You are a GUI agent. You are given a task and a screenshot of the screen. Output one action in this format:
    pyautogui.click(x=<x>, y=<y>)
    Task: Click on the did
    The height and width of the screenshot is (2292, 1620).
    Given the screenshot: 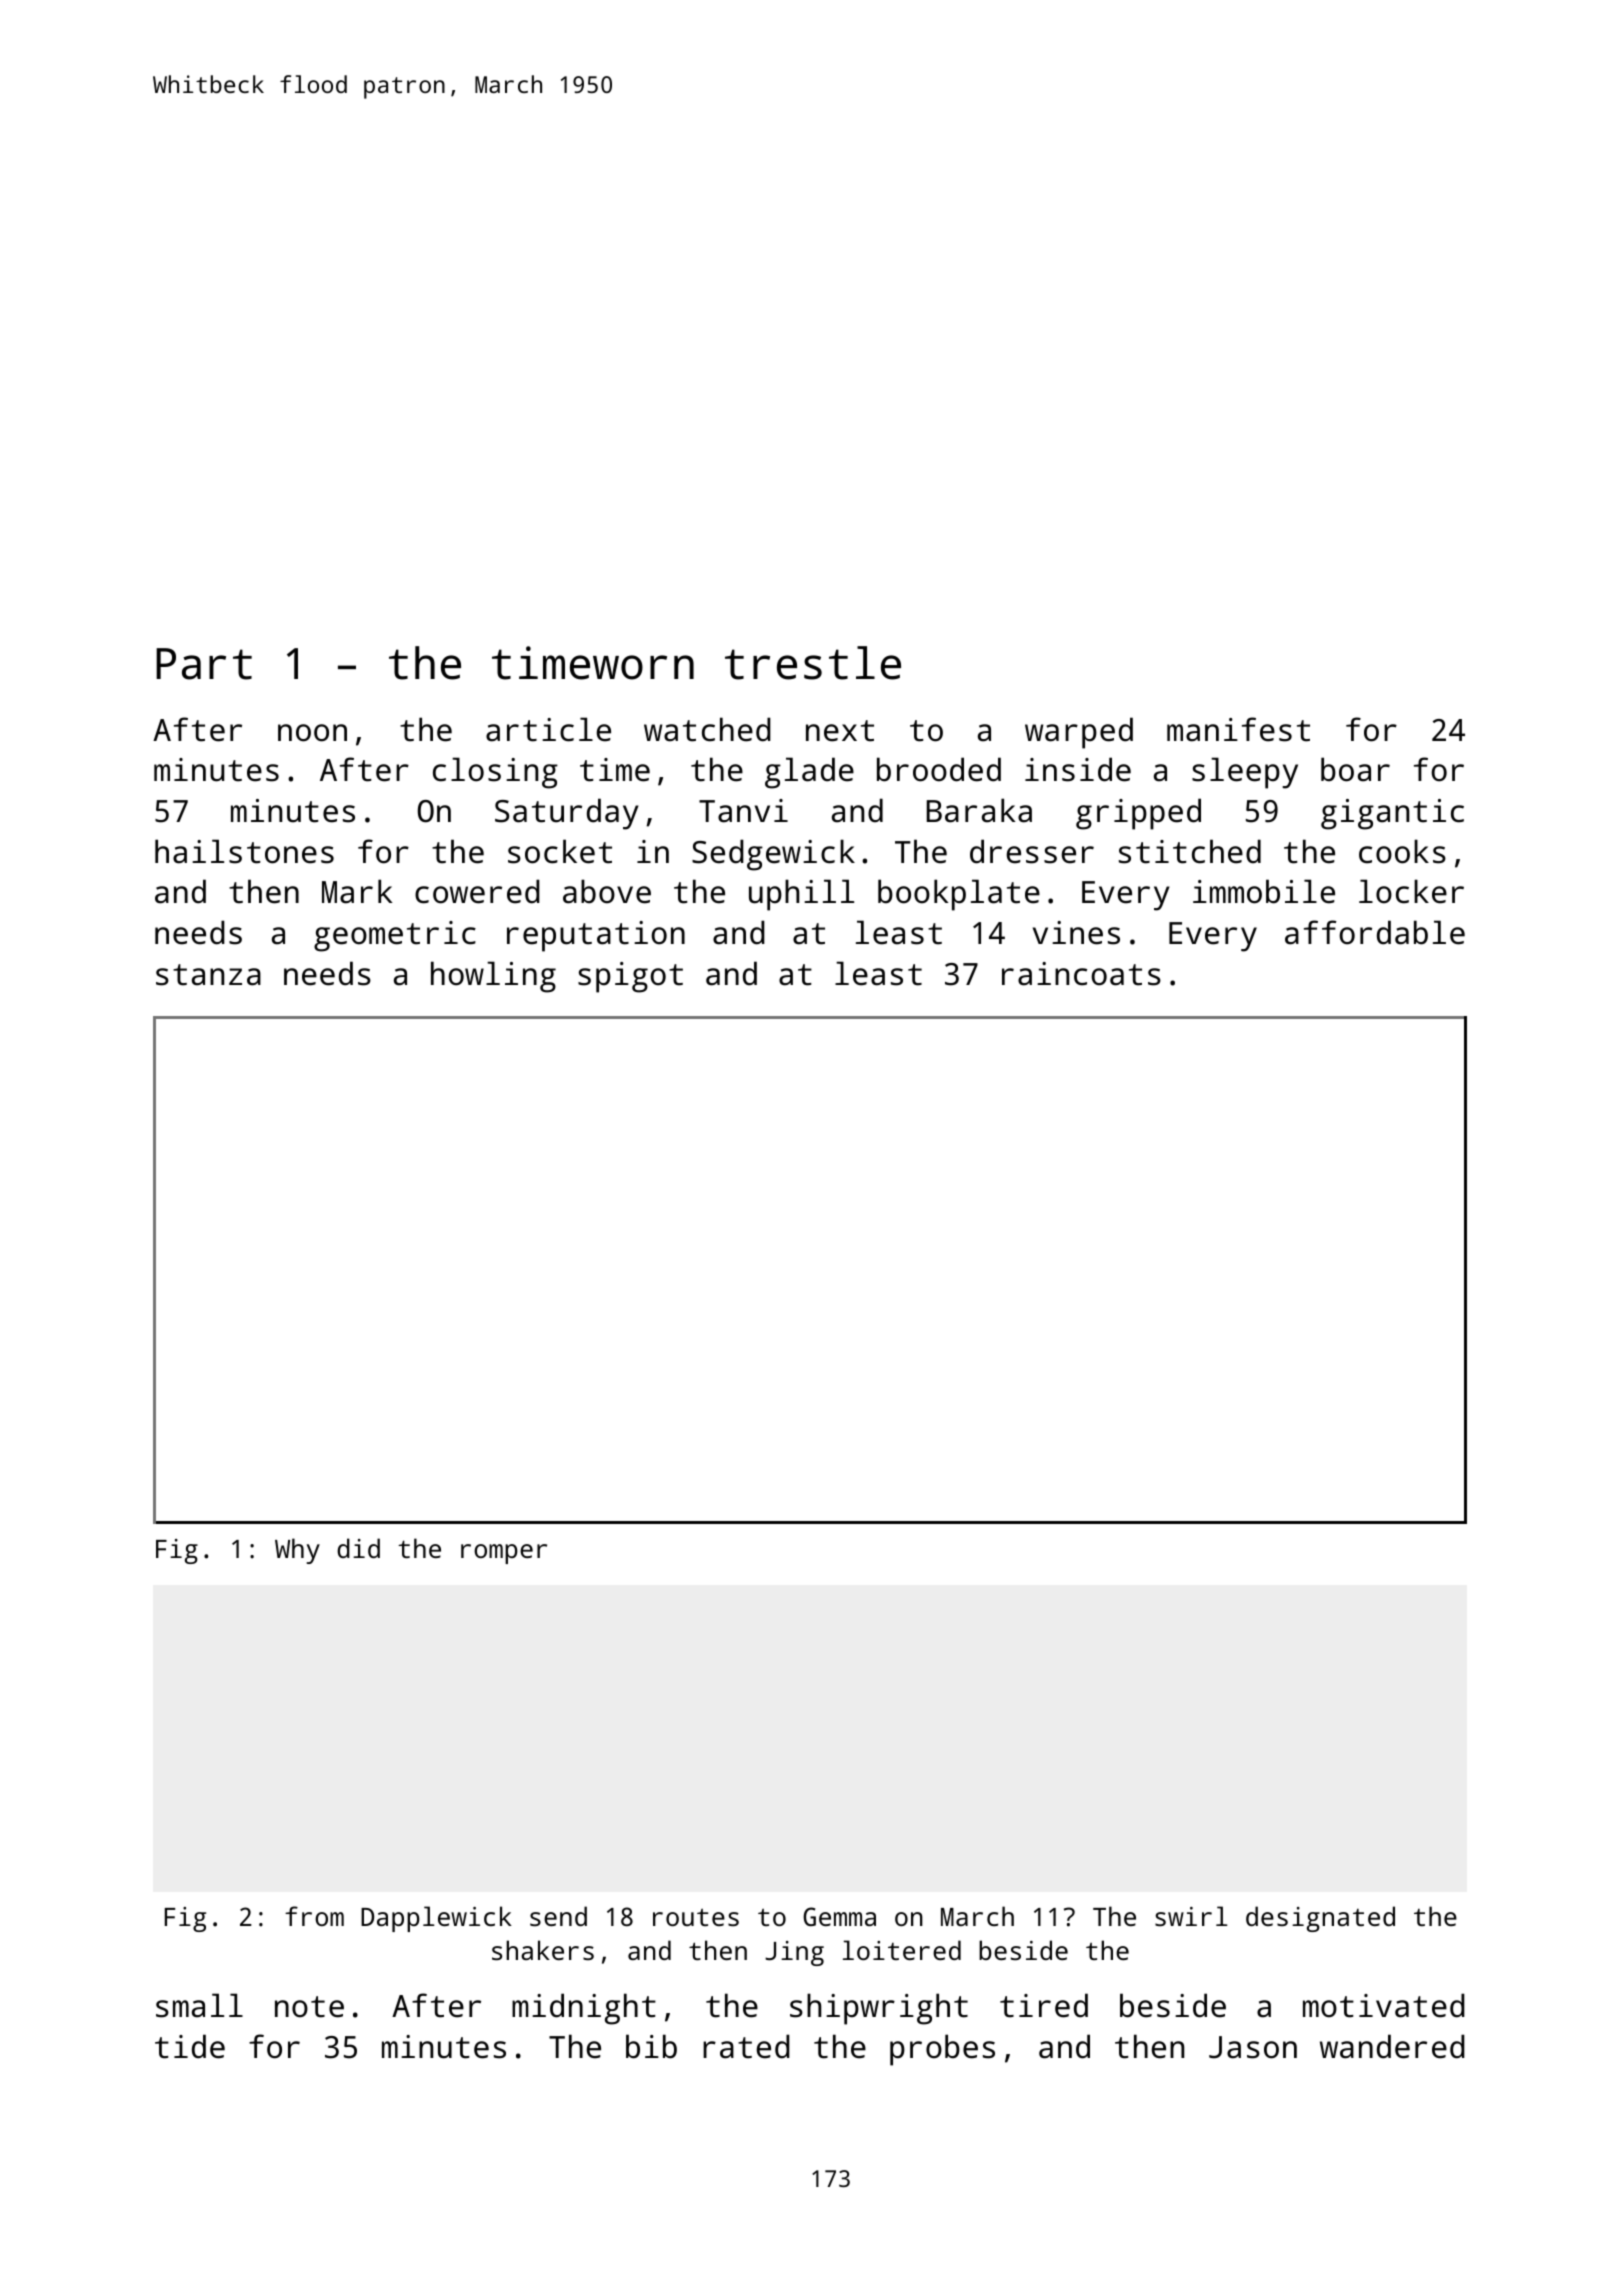 What is the action you would take?
    pyautogui.click(x=358, y=1548)
